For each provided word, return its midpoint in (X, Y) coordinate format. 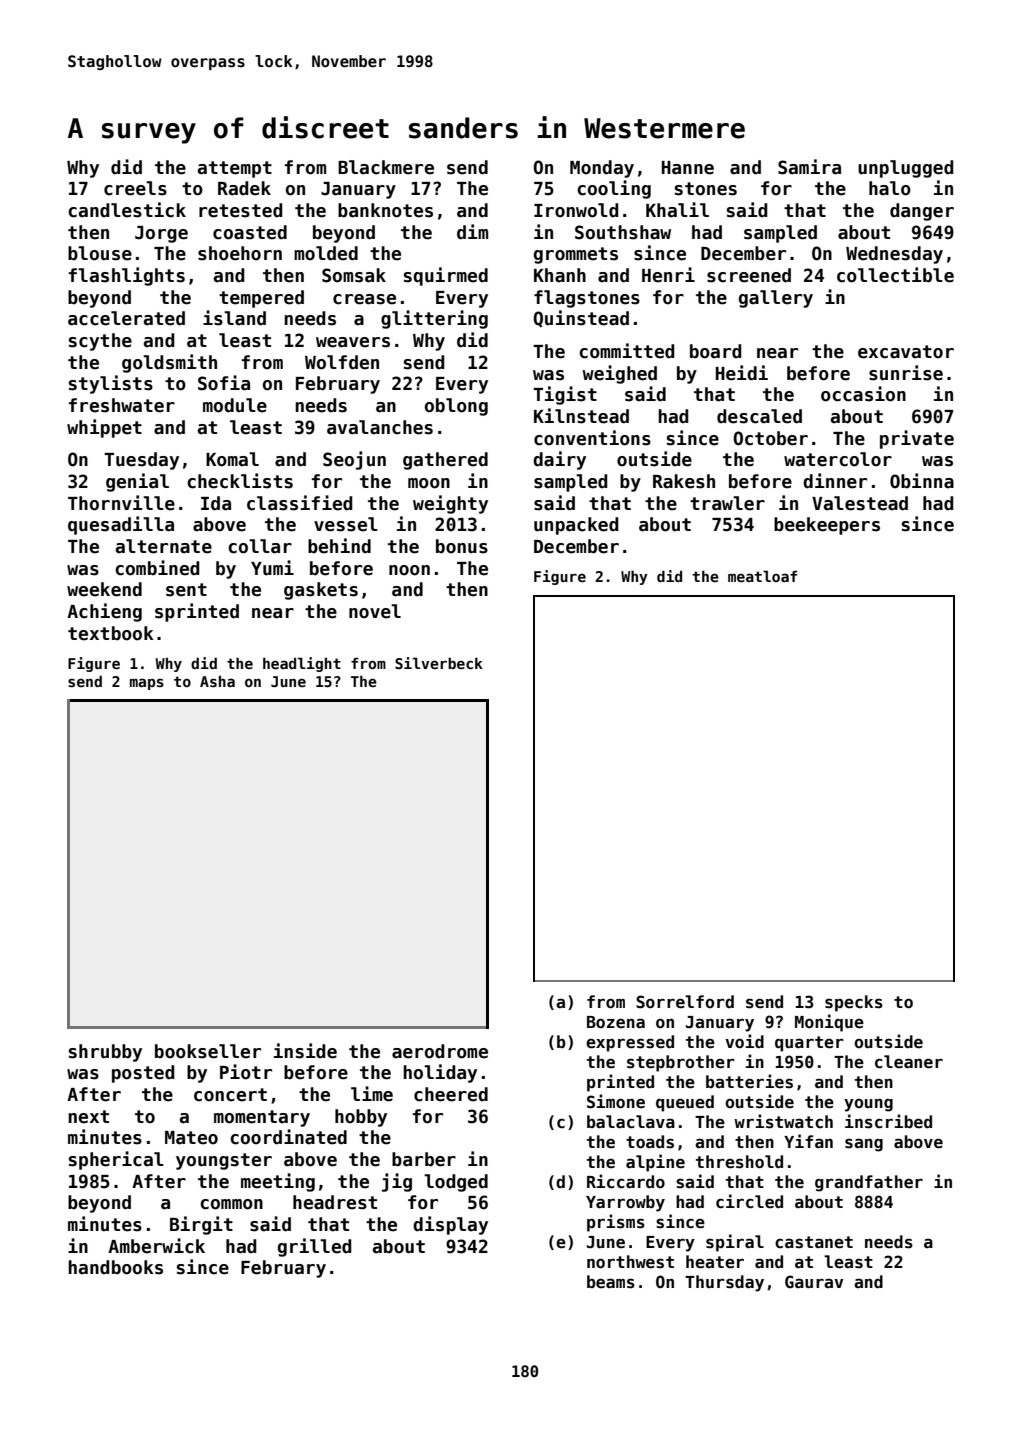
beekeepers (827, 526)
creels (135, 188)
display (450, 1225)
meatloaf (762, 576)
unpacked (576, 526)
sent (186, 590)
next (88, 1117)
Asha (217, 681)
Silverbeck (439, 663)
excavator (906, 352)
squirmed (446, 276)
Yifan (808, 1141)
